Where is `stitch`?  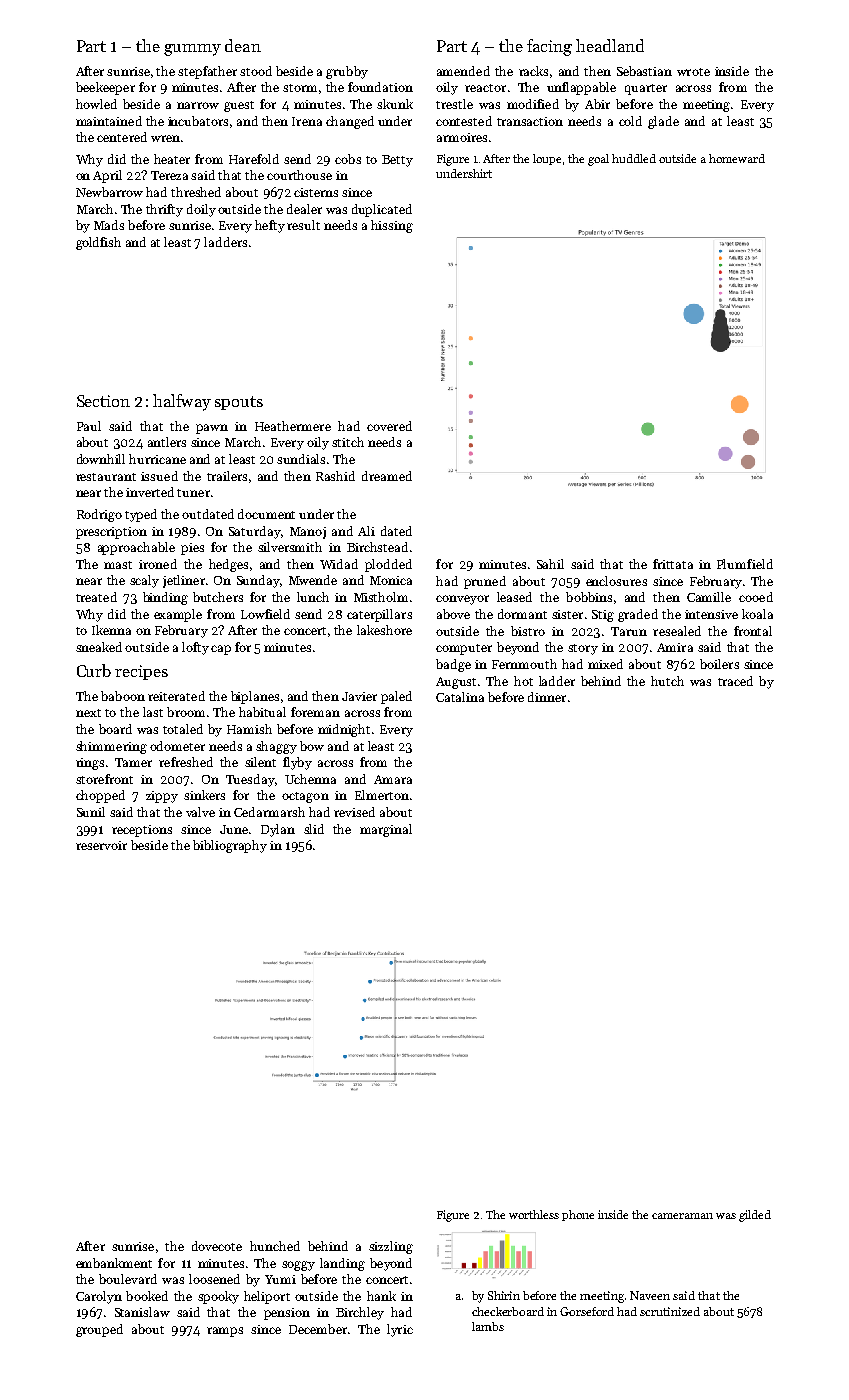 stitch is located at coordinates (348, 442).
